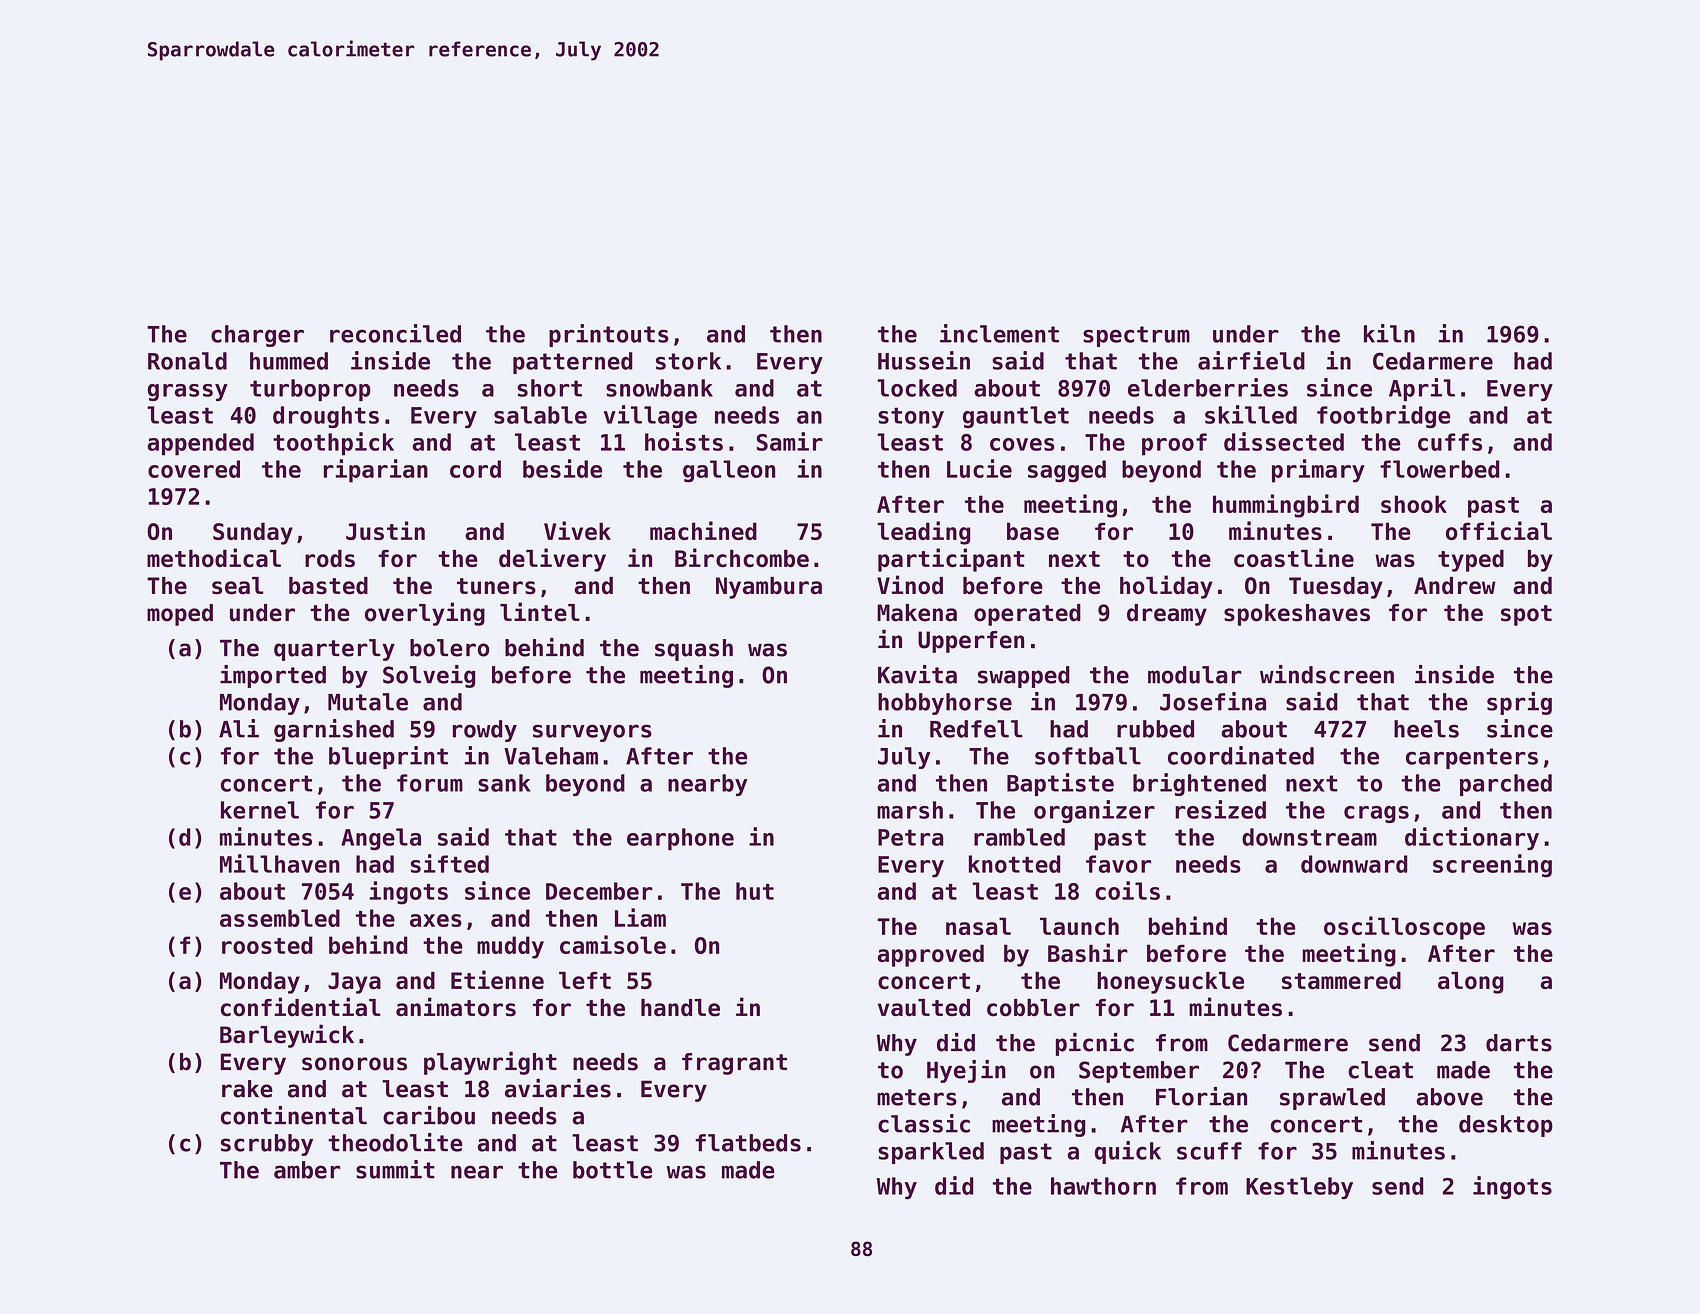 This image has height=1314, width=1700. I want to click on Solveig, so click(429, 676).
